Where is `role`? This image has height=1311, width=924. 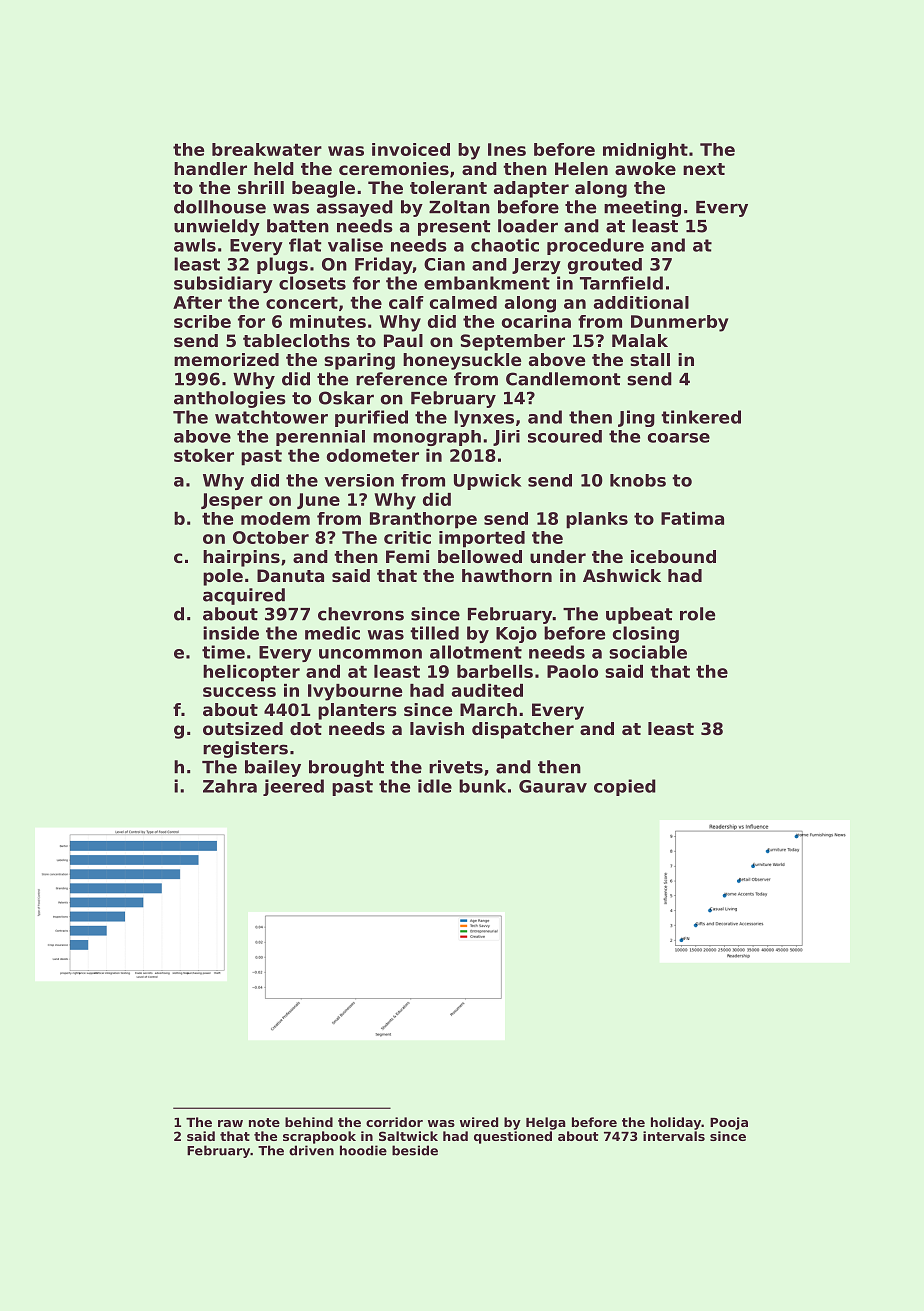
role is located at coordinates (697, 614).
